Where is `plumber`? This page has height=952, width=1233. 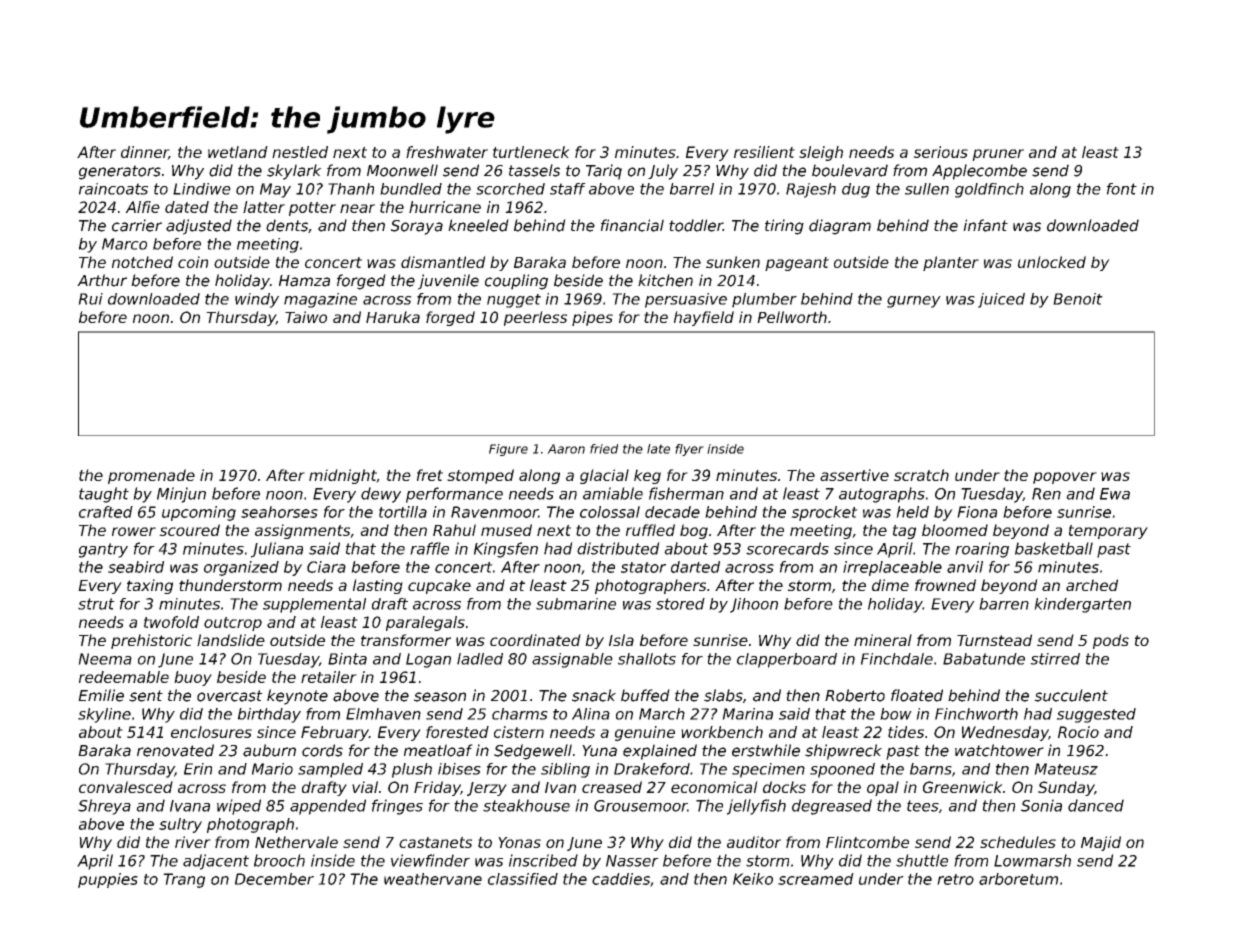
plumber is located at coordinates (764, 300).
